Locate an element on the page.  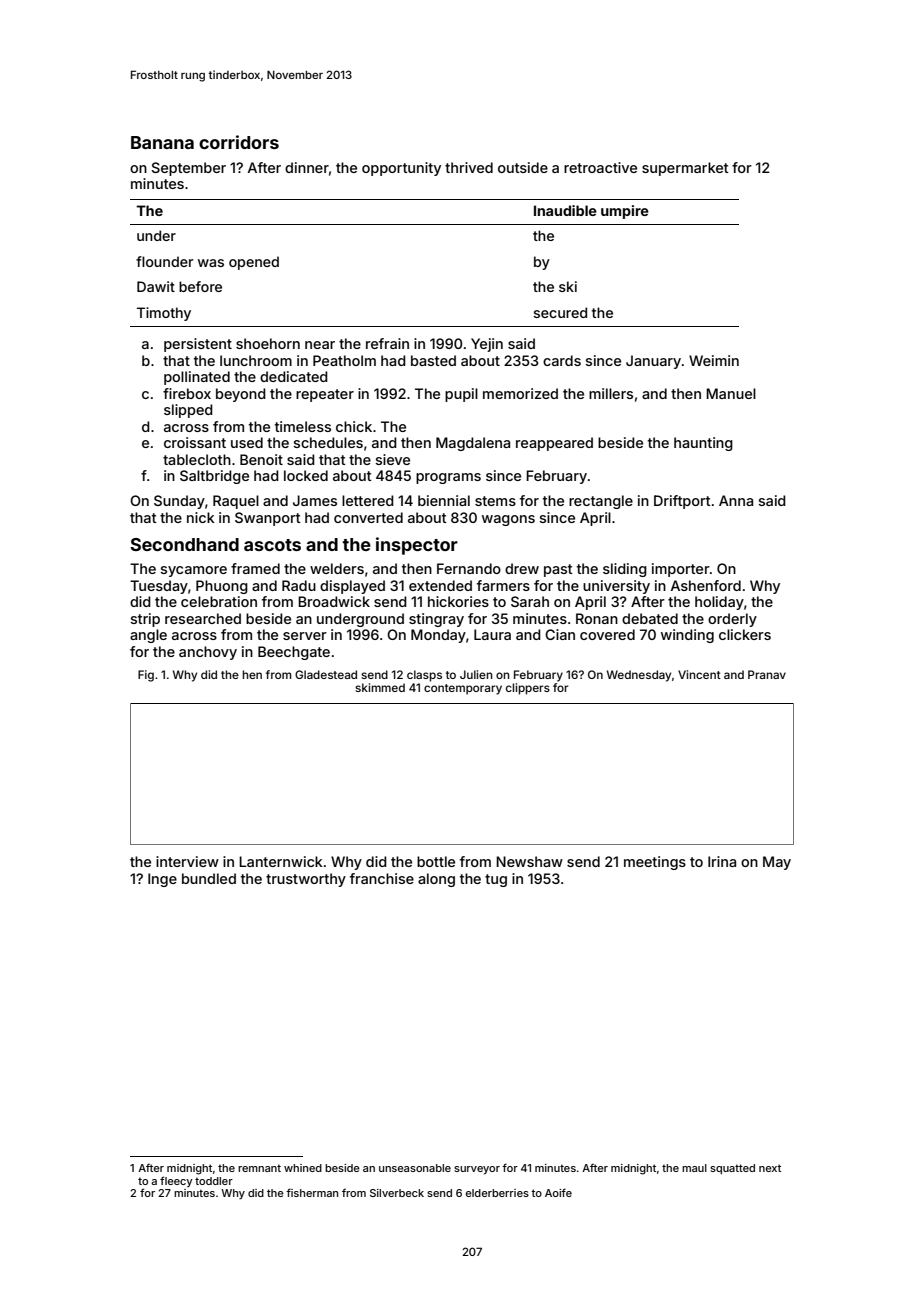
orderly is located at coordinates (732, 620).
